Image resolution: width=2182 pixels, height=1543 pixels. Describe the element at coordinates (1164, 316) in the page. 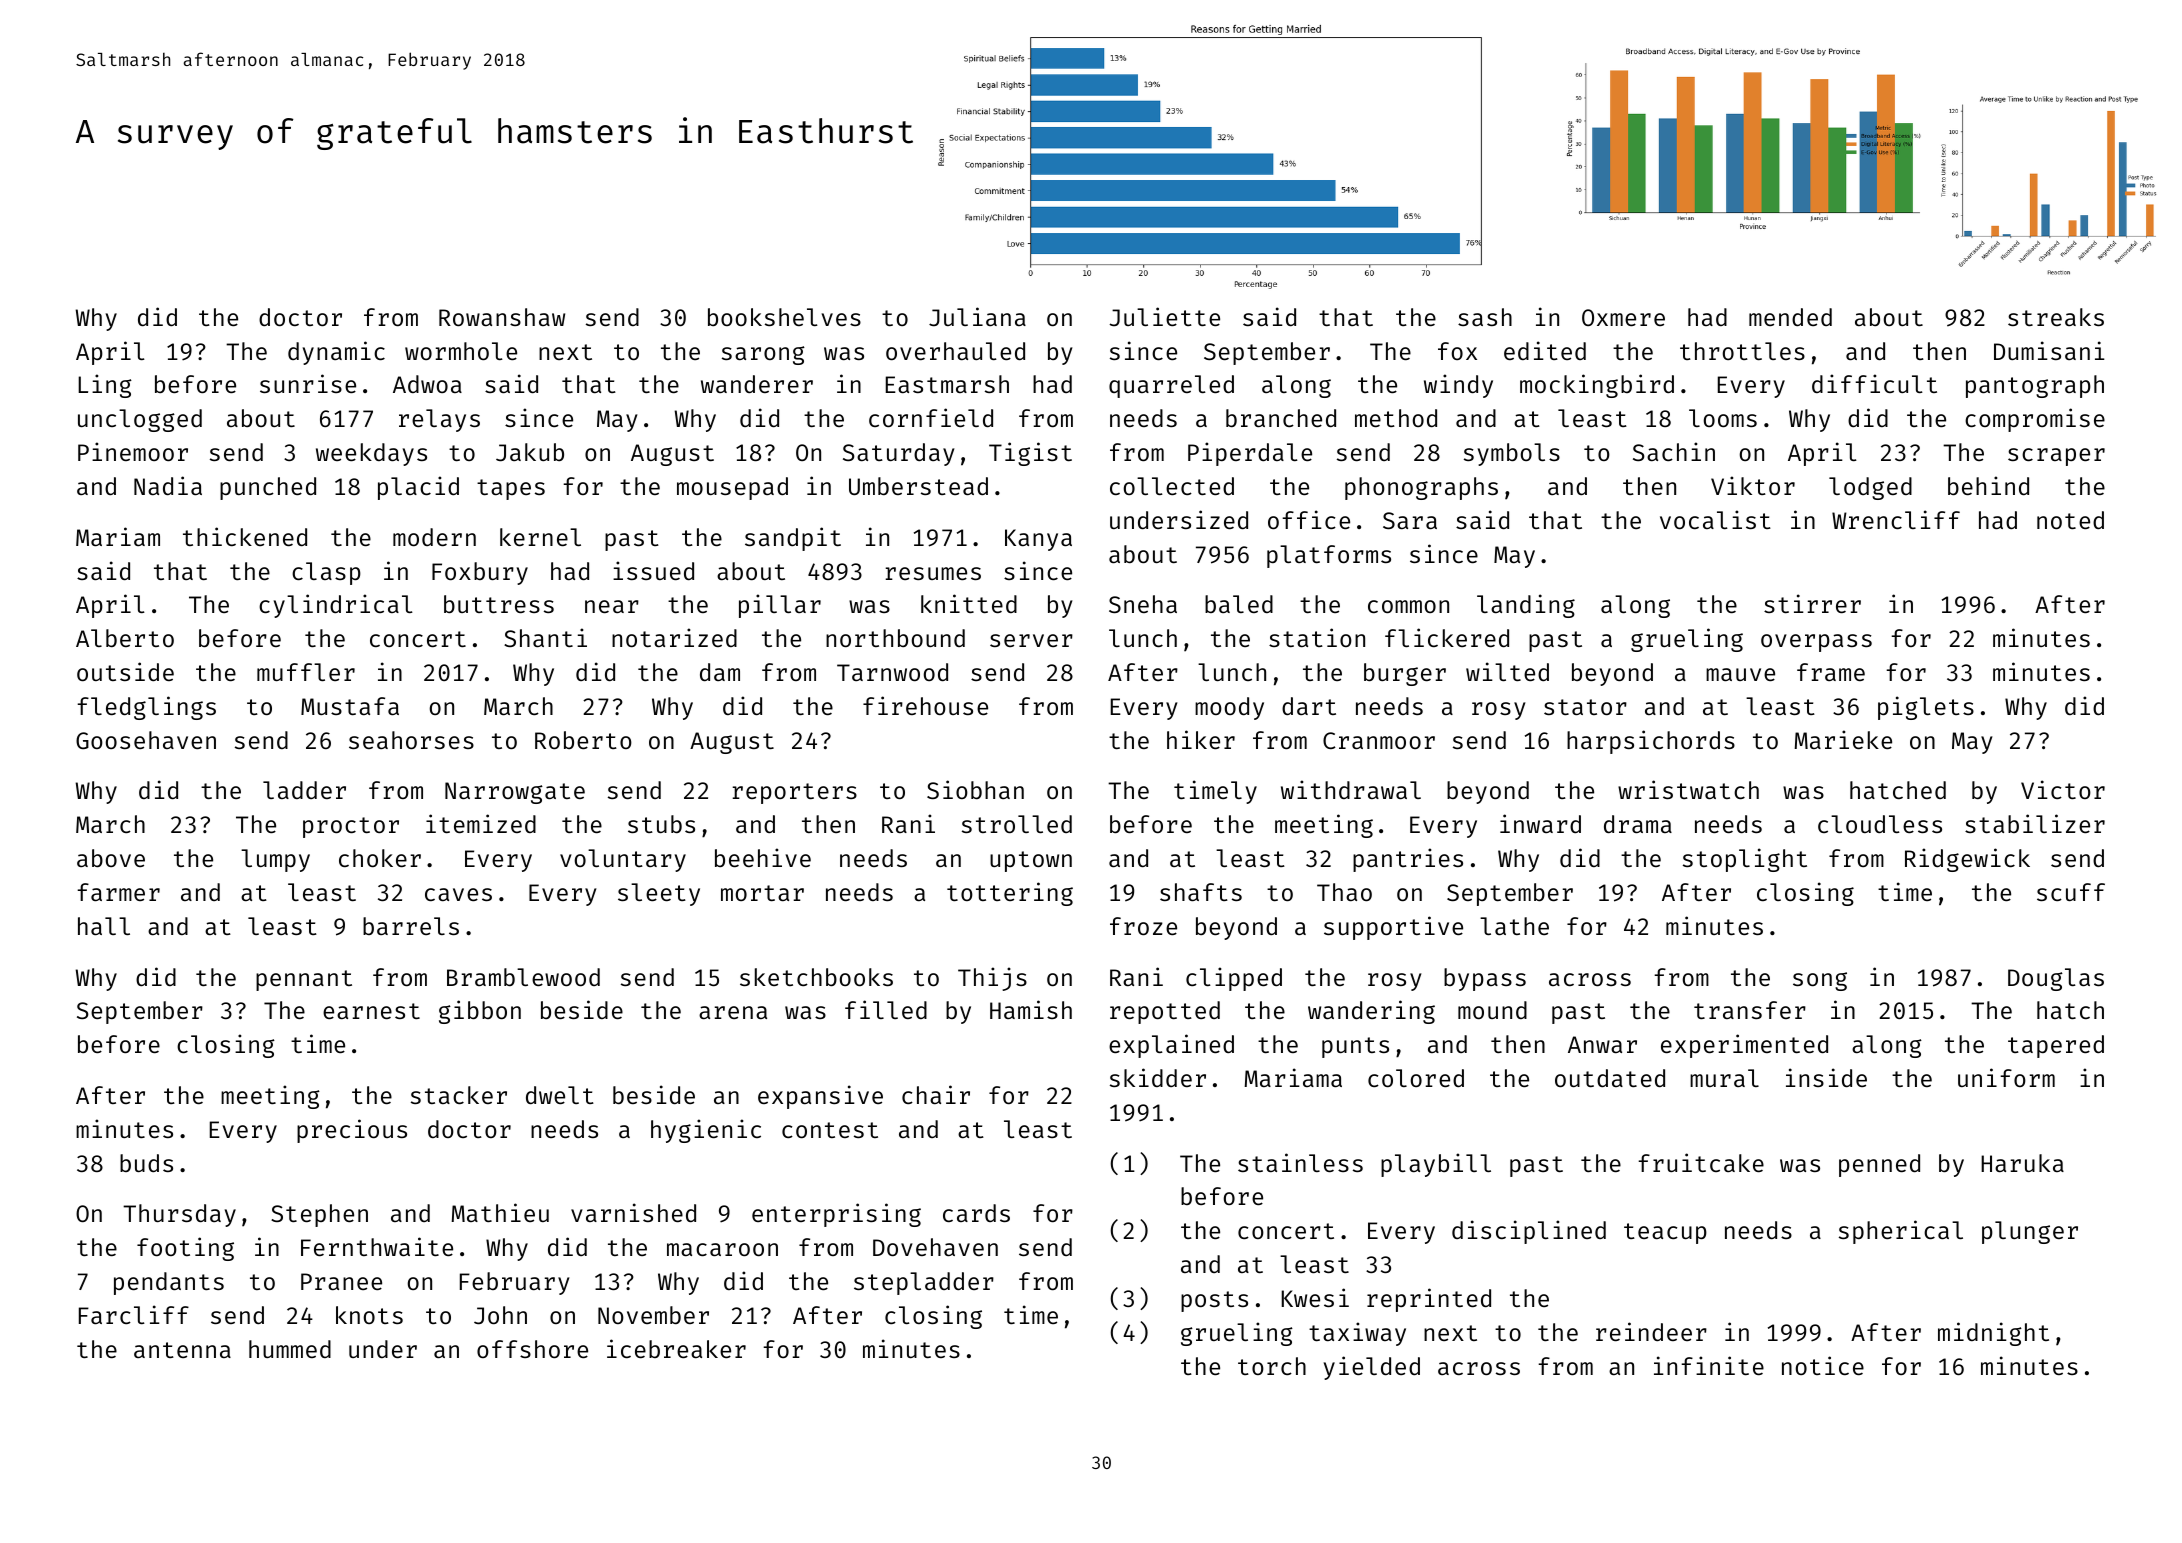

I see `Juliette` at that location.
